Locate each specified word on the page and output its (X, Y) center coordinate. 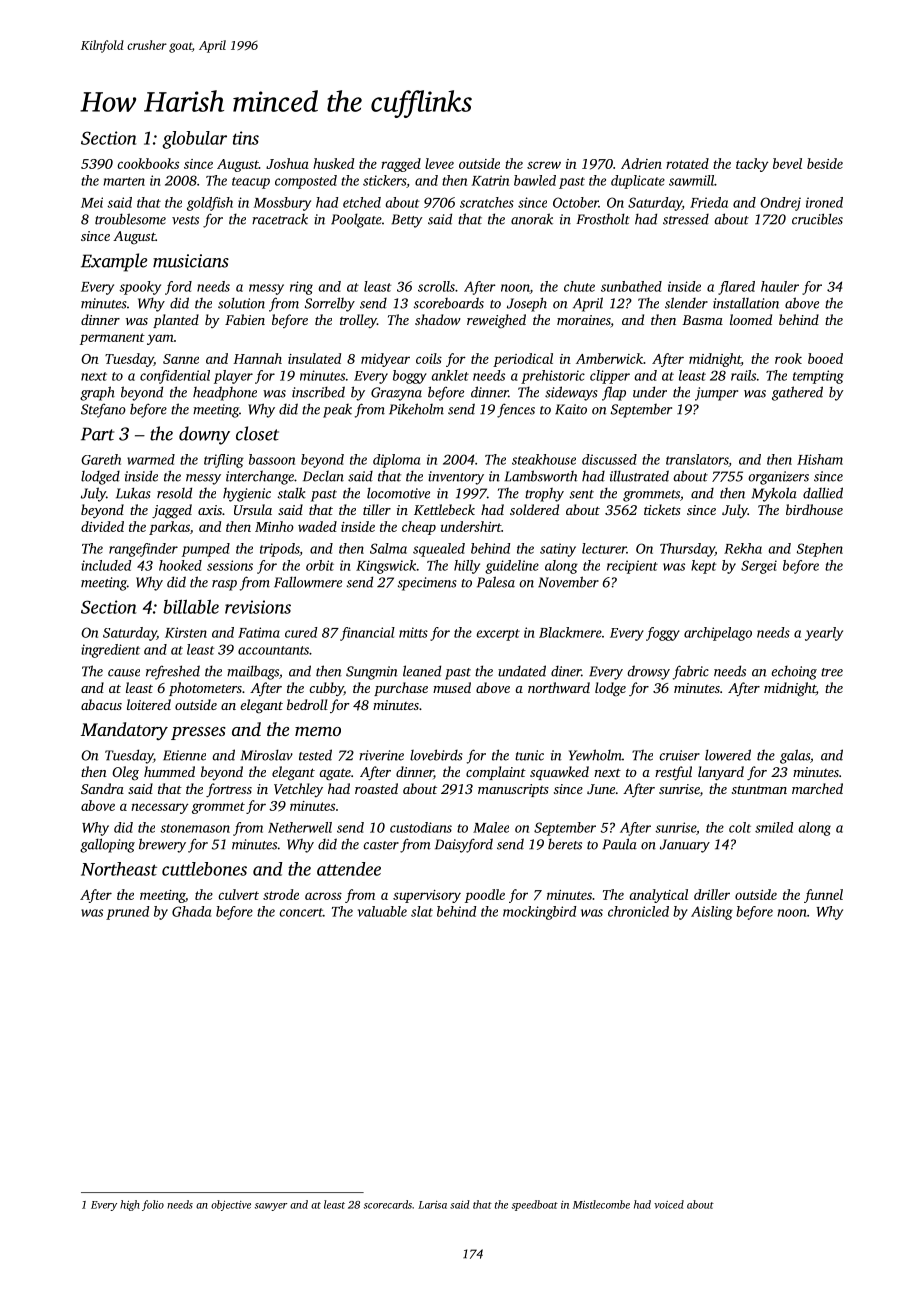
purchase (401, 689)
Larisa (432, 1205)
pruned (127, 913)
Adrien (641, 163)
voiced (669, 1204)
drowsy (648, 672)
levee (439, 163)
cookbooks (148, 163)
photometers (205, 689)
